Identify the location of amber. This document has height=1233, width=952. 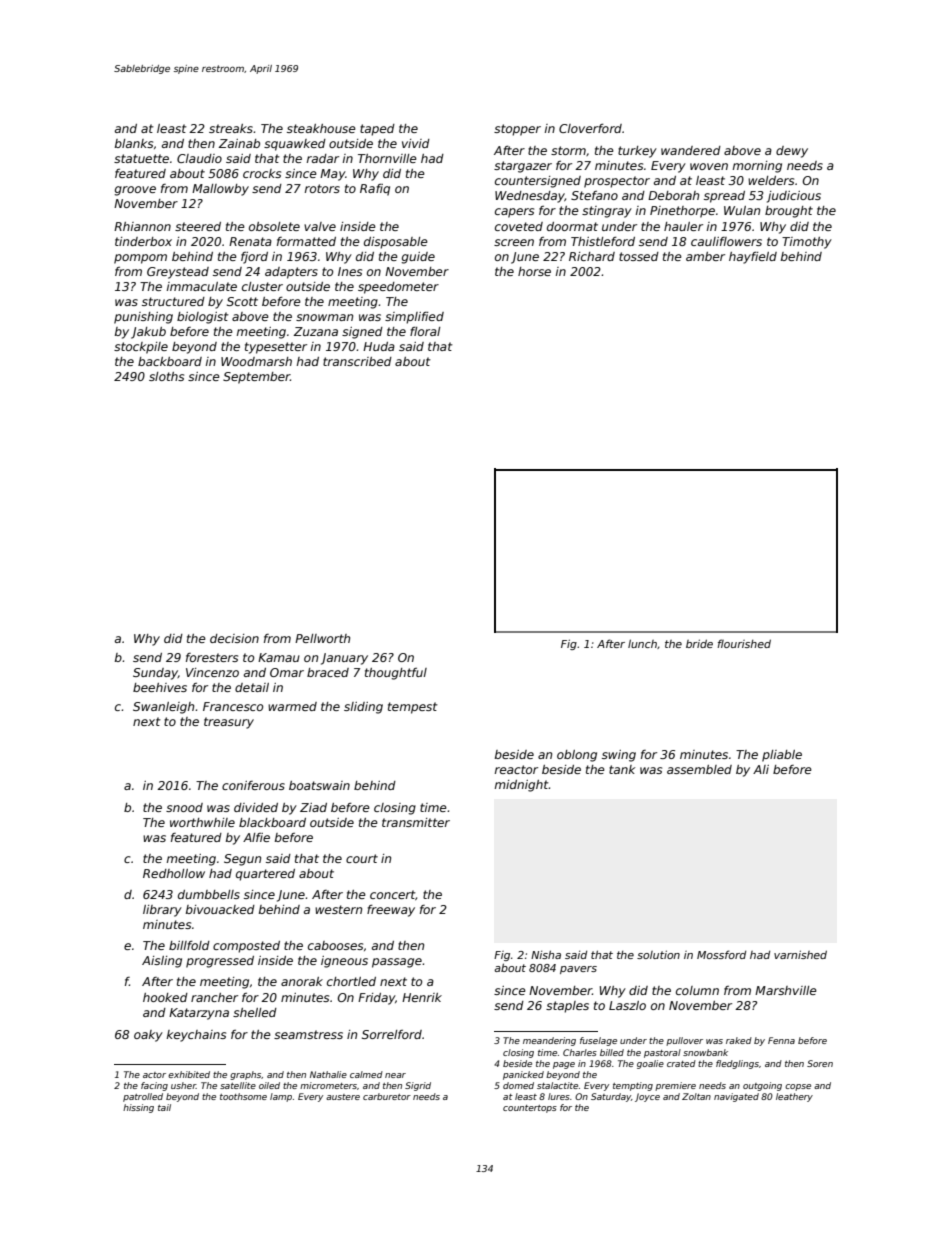
(705, 256).
